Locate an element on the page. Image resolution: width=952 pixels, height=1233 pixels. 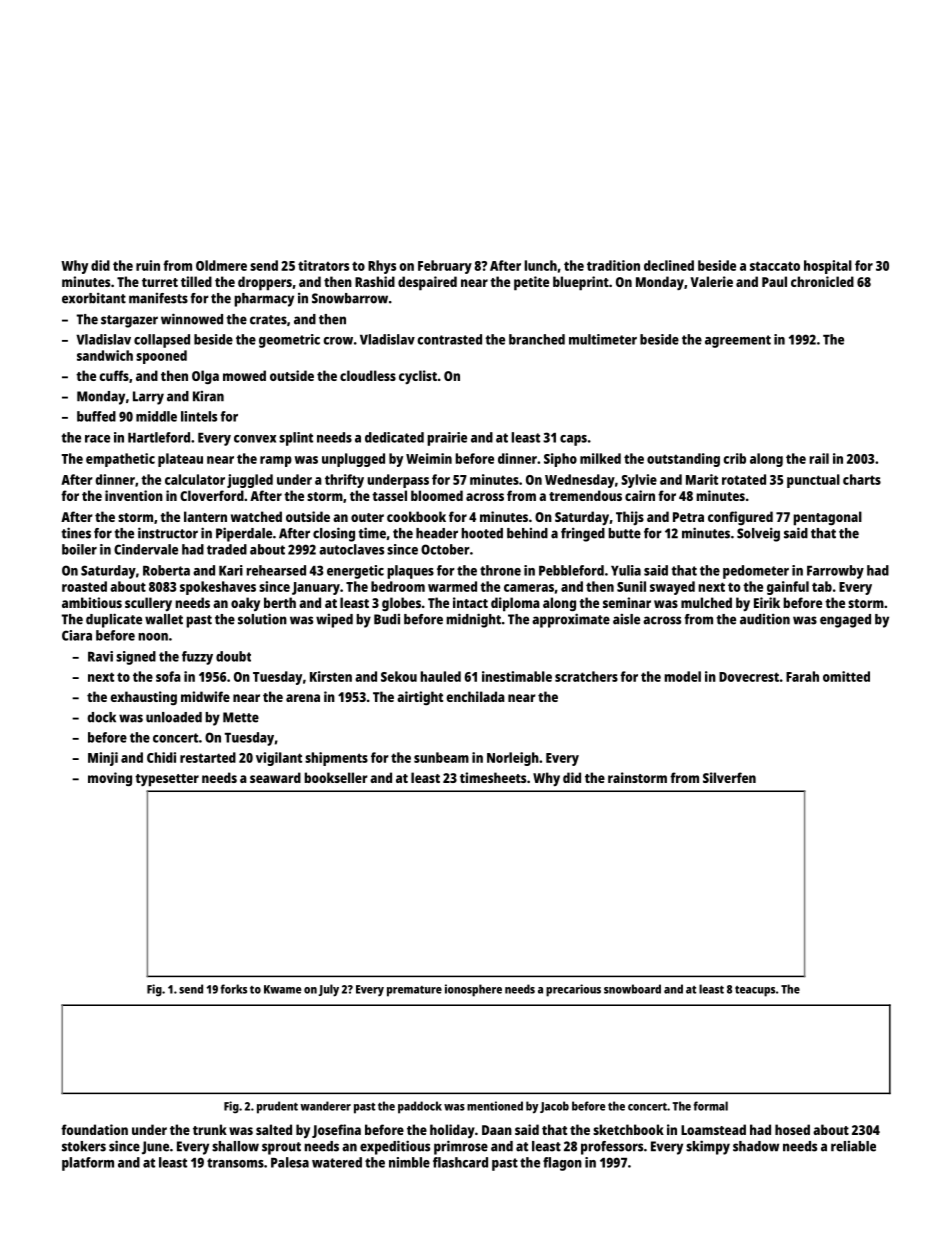
Snowbarrow is located at coordinates (350, 298).
